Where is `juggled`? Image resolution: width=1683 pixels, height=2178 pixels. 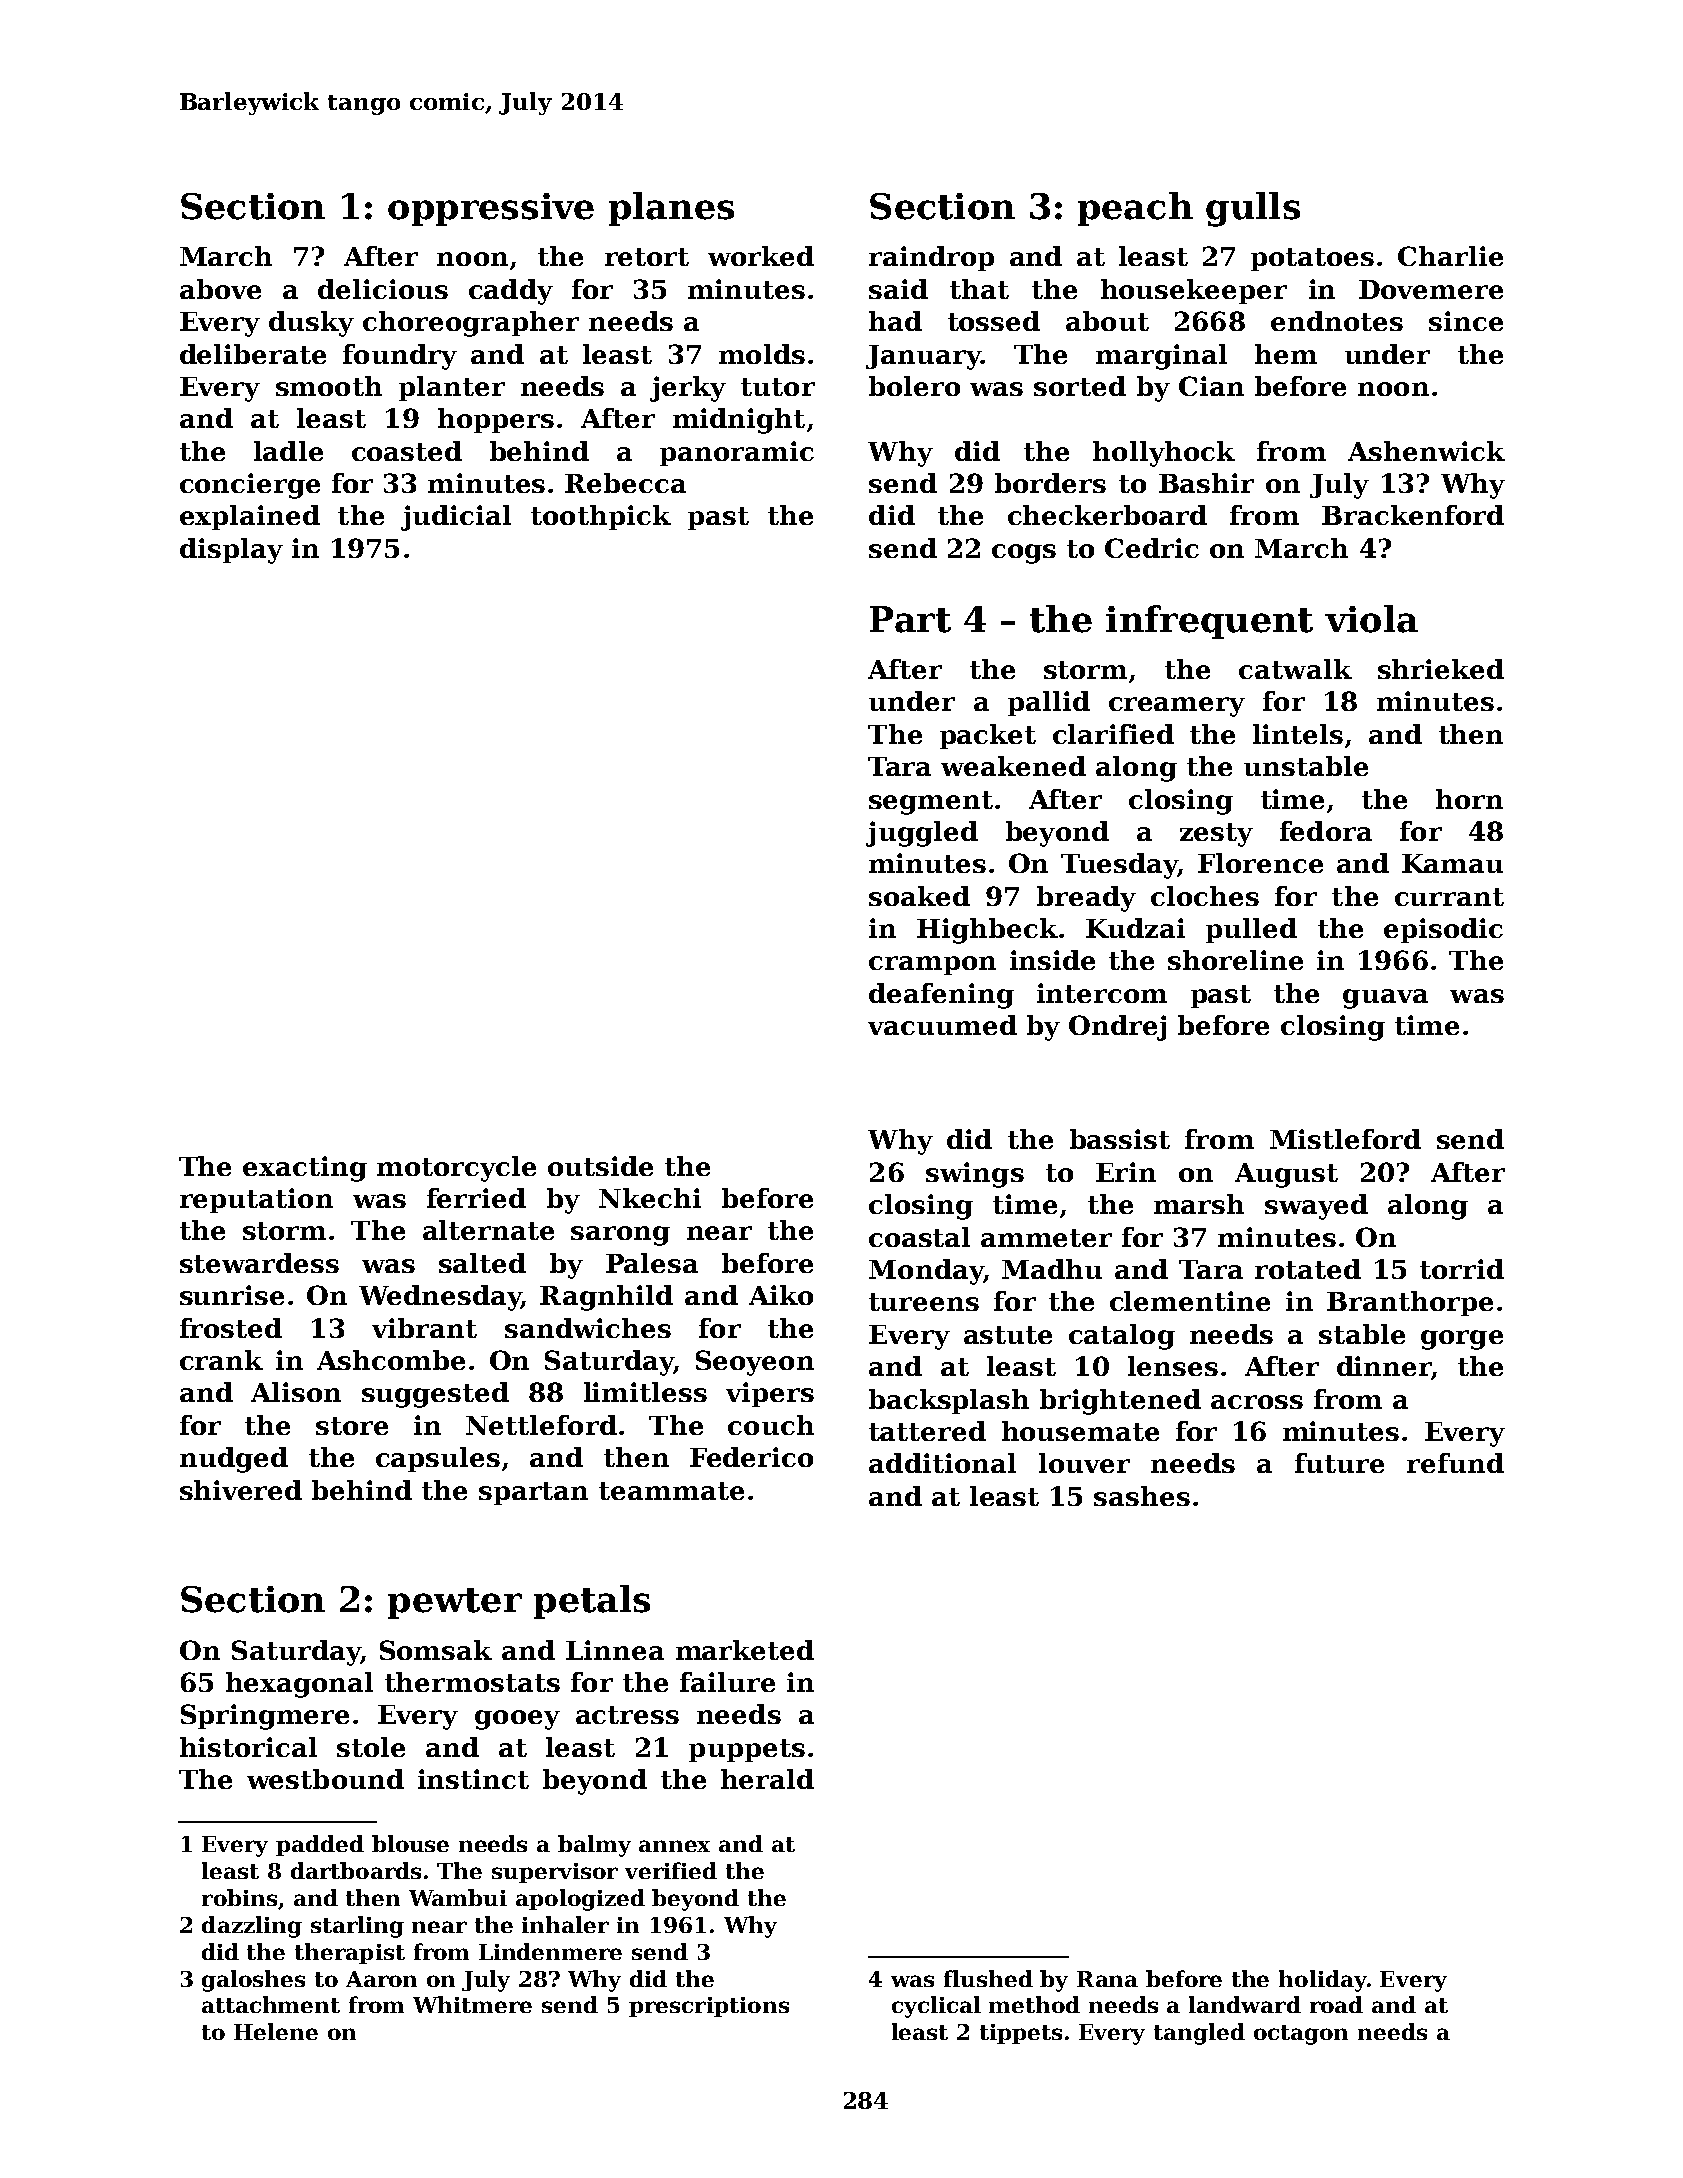
juggled is located at coordinates (922, 834).
